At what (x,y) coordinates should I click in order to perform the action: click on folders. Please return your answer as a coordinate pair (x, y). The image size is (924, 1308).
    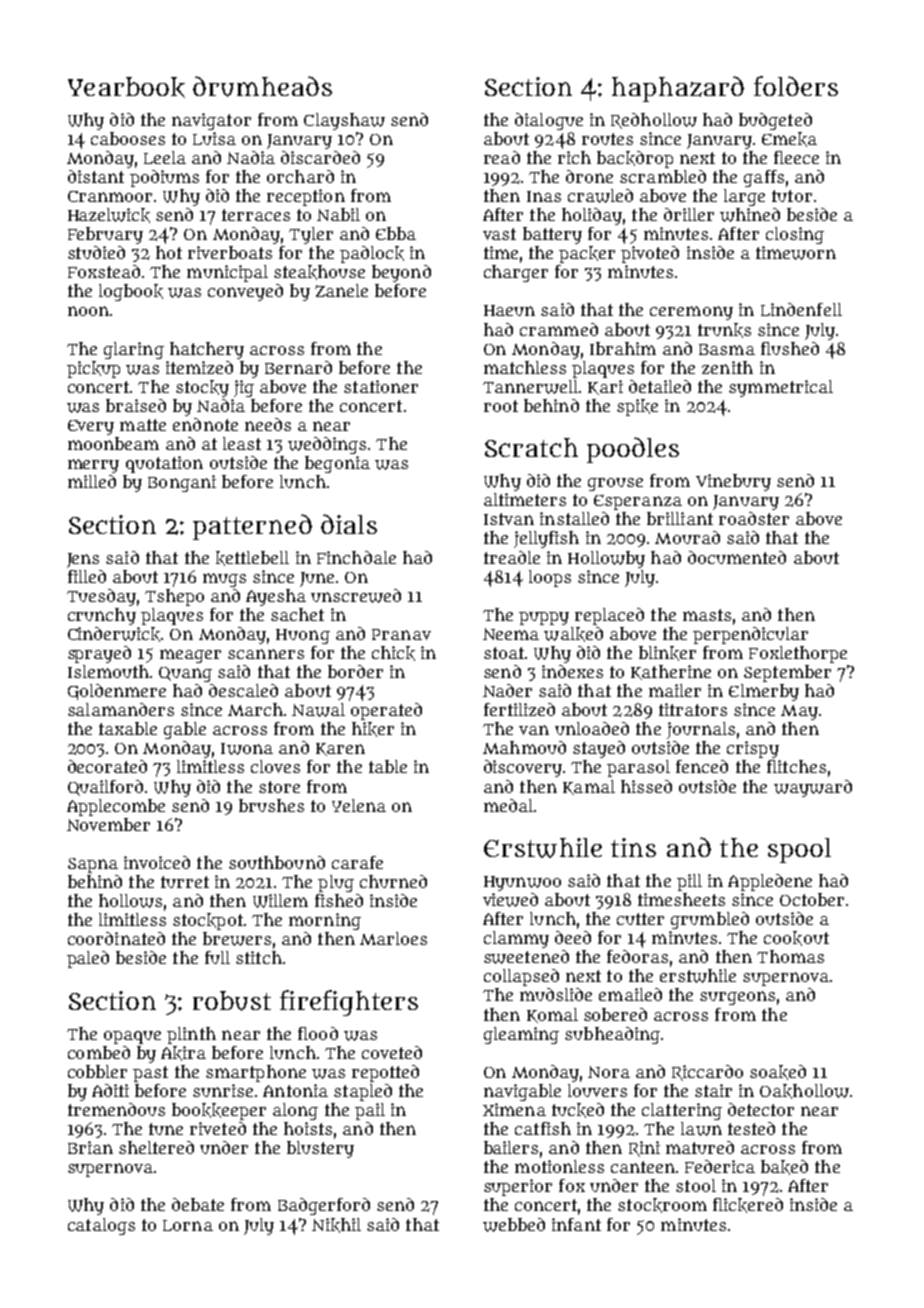
    Looking at the image, I should click on (796, 86).
